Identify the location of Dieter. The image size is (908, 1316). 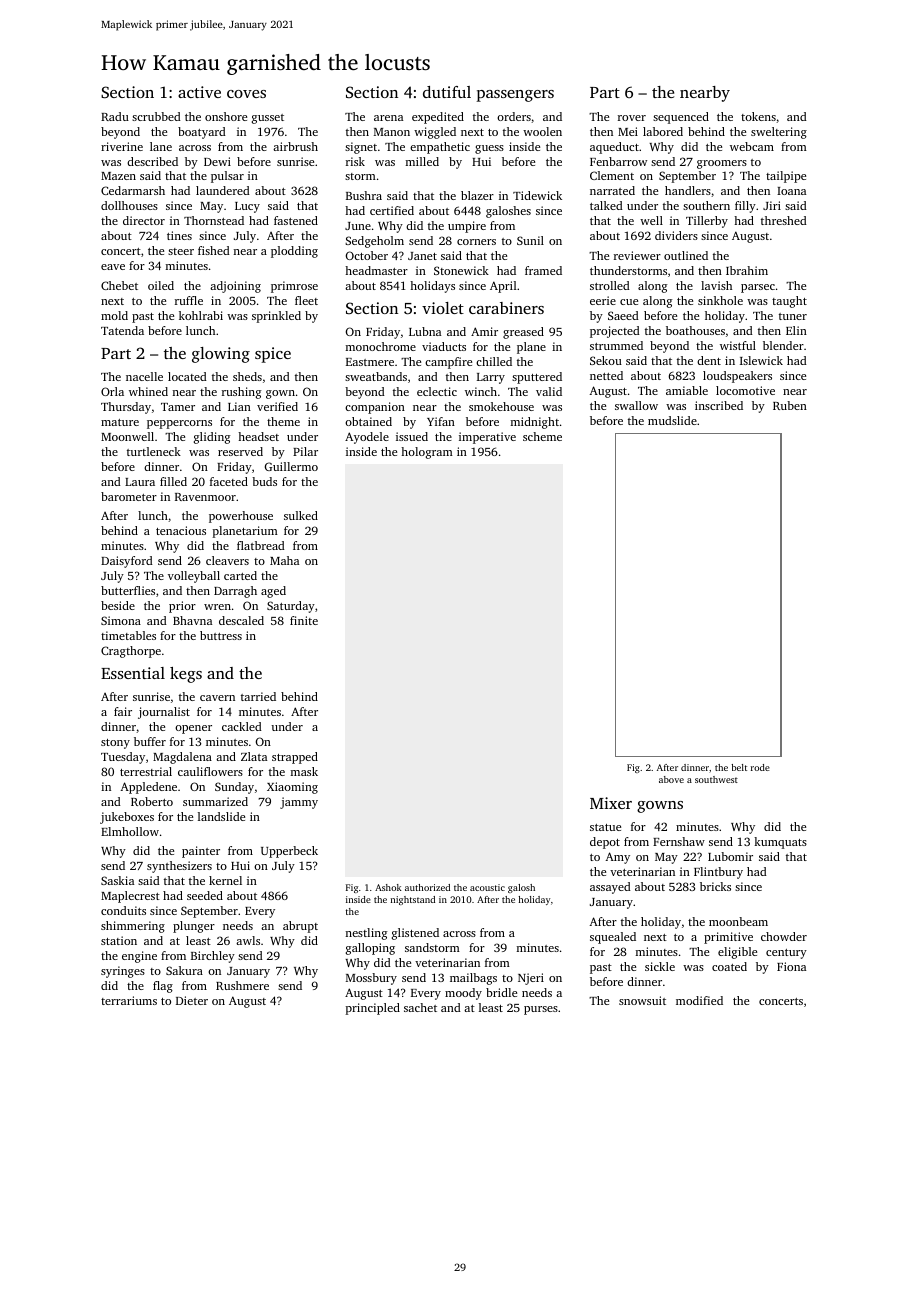
(192, 1000).
